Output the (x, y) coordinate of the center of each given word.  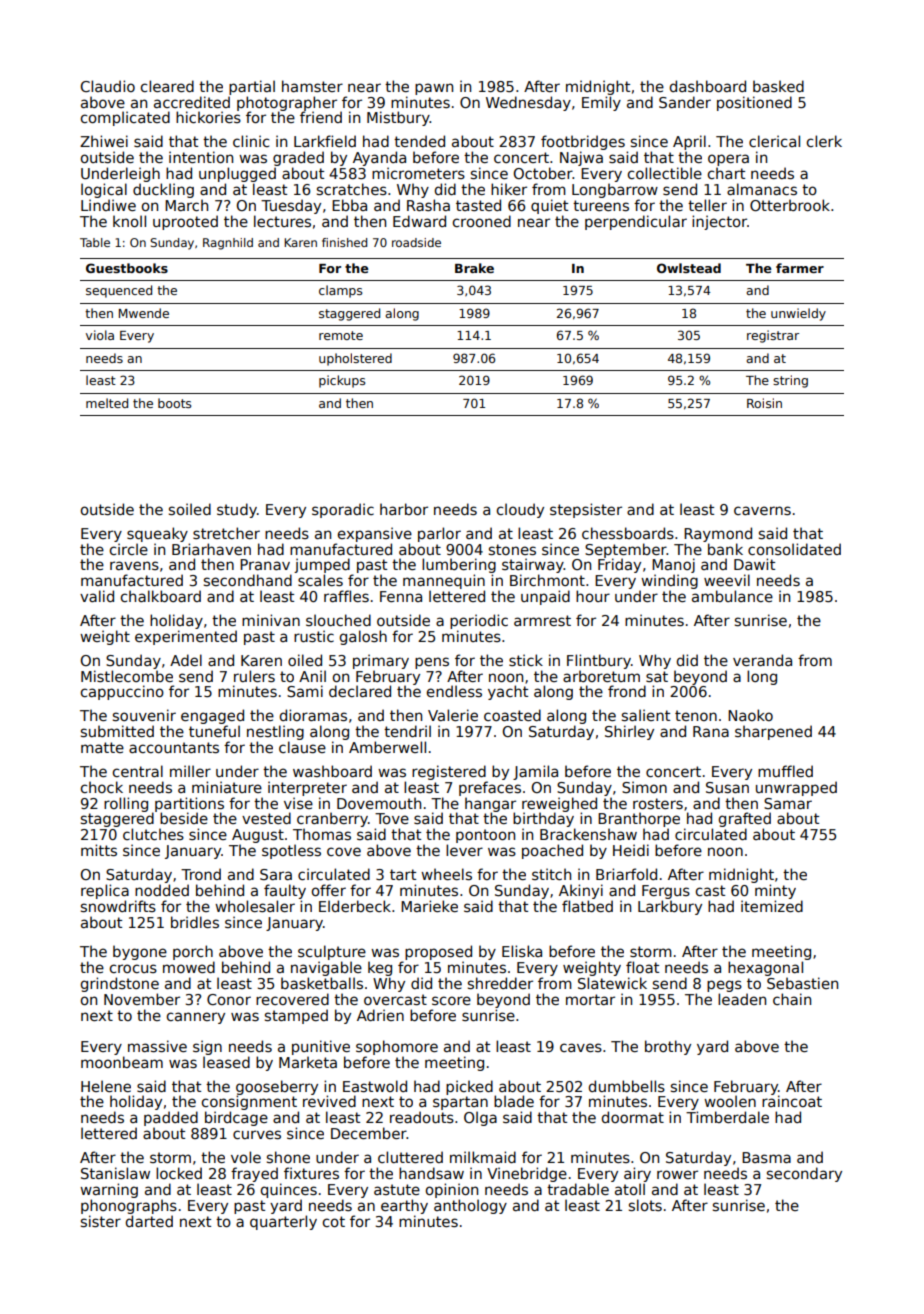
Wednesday (528, 103)
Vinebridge (527, 1174)
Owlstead (689, 268)
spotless (291, 851)
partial (252, 87)
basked (778, 86)
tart (403, 874)
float (642, 967)
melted (107, 403)
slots (645, 1205)
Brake (474, 268)
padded (171, 1118)
